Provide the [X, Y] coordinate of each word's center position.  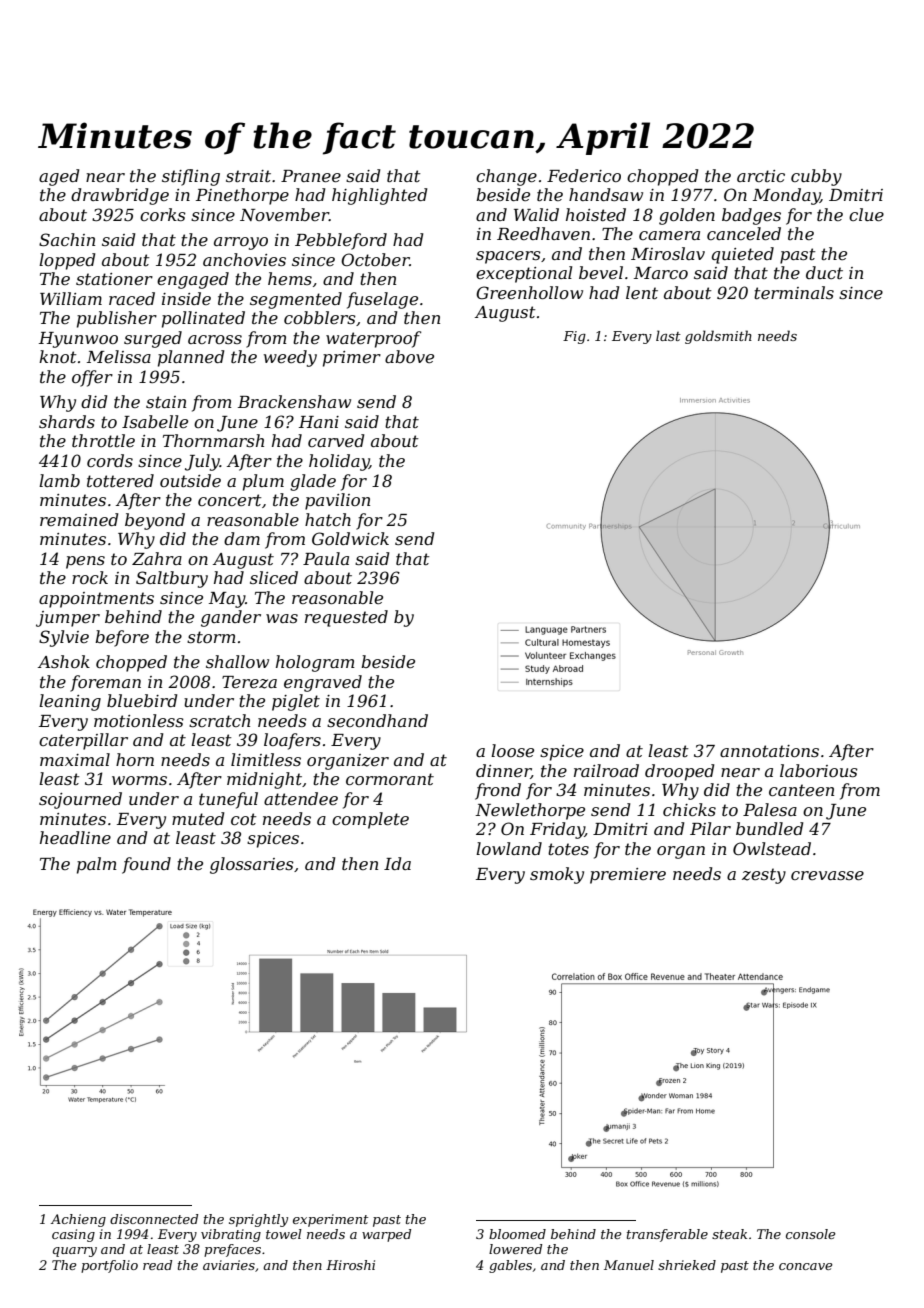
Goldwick [350, 538]
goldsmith [718, 337]
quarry [75, 1252]
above [409, 356]
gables [510, 1266]
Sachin [67, 239]
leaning [70, 702]
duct [824, 272]
